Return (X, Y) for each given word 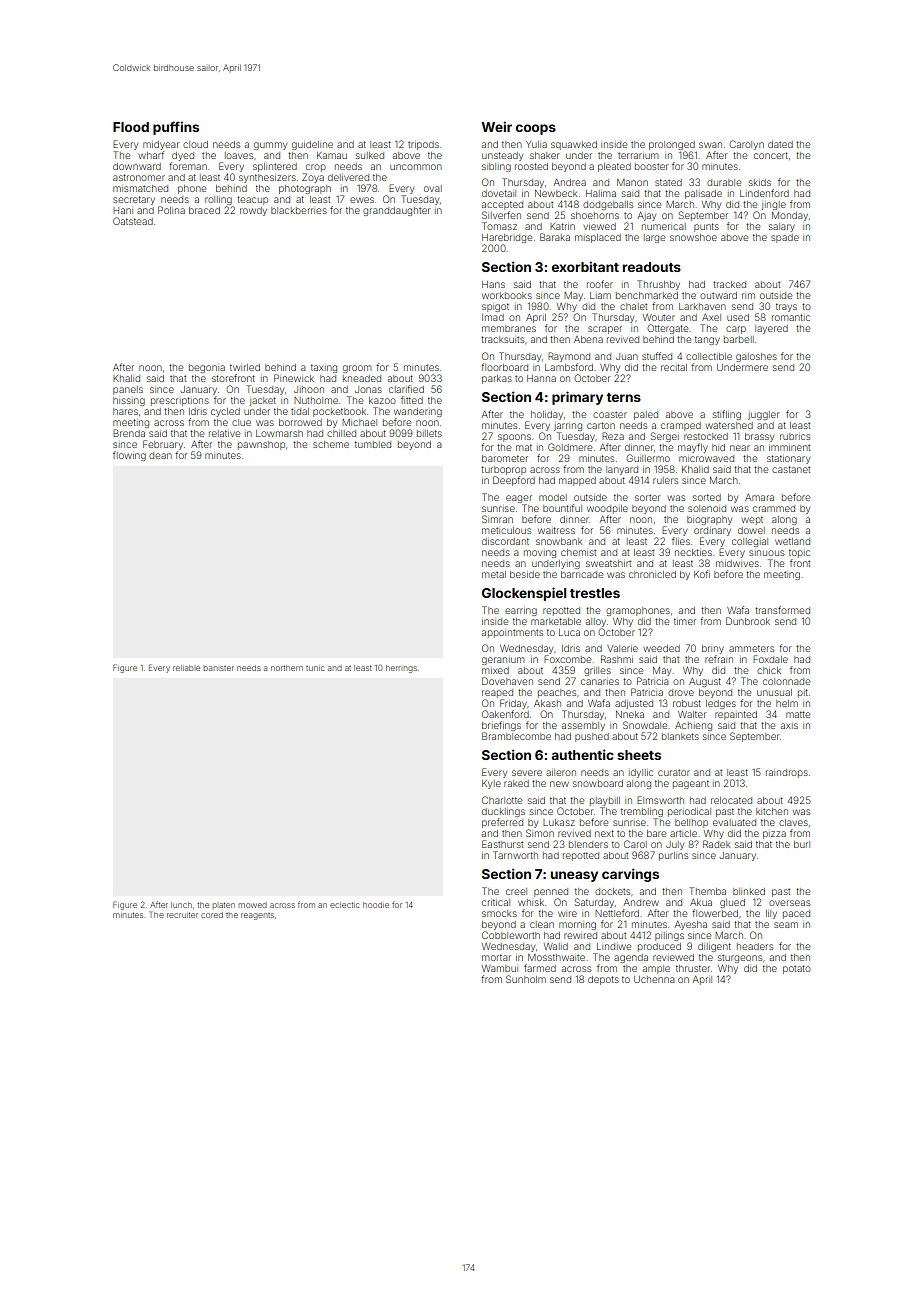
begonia (207, 368)
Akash (547, 703)
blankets (680, 736)
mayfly (693, 448)
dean (160, 455)
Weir (496, 126)
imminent (789, 448)
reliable (186, 668)
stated (668, 182)
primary (577, 398)
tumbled (373, 444)
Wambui (500, 968)
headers (755, 946)
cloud (195, 144)
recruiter (182, 915)
